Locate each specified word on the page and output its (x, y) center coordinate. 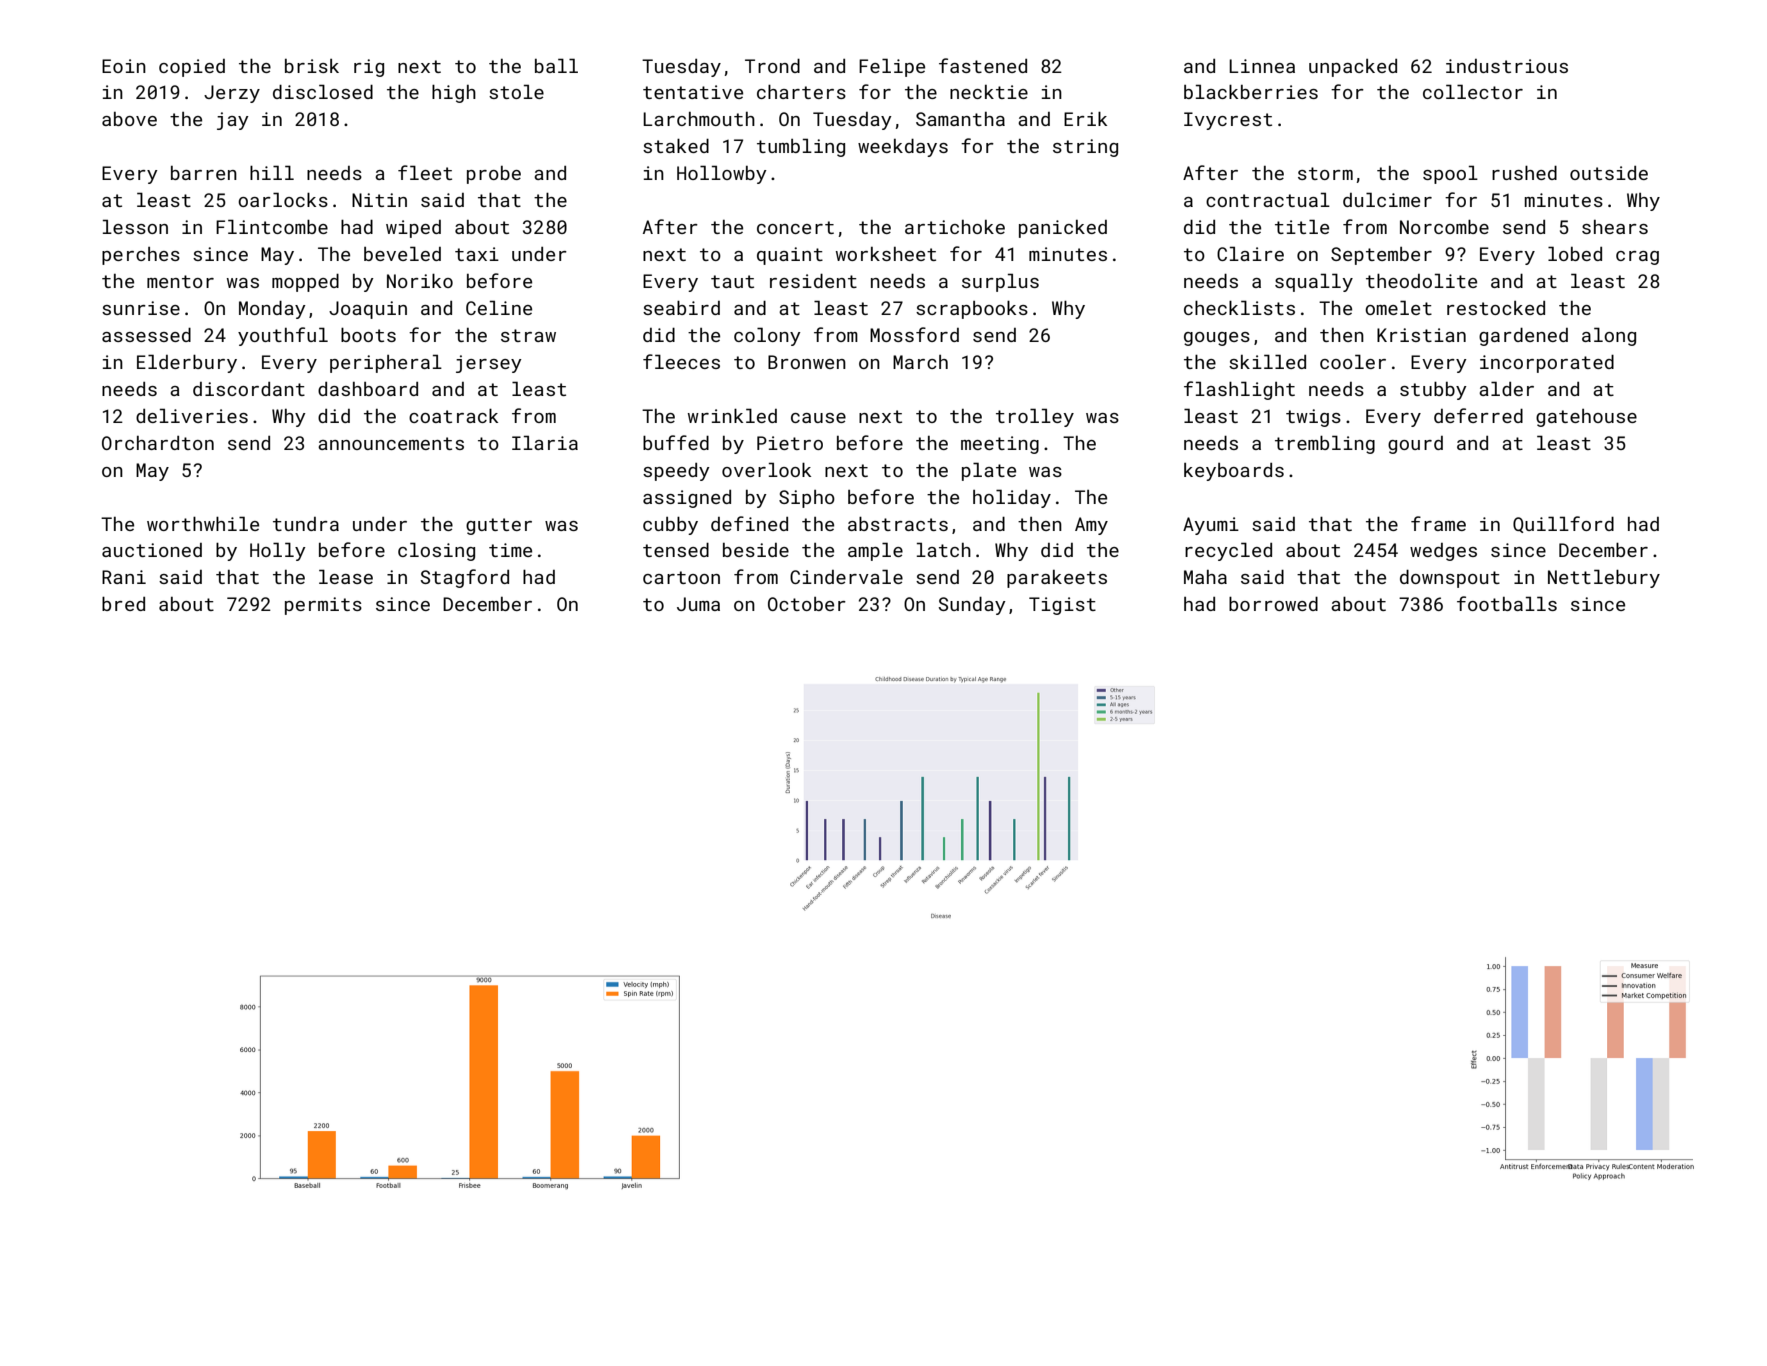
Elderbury (187, 363)
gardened (1523, 336)
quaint (790, 256)
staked (676, 145)
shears (1615, 227)
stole (516, 91)
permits (323, 606)
